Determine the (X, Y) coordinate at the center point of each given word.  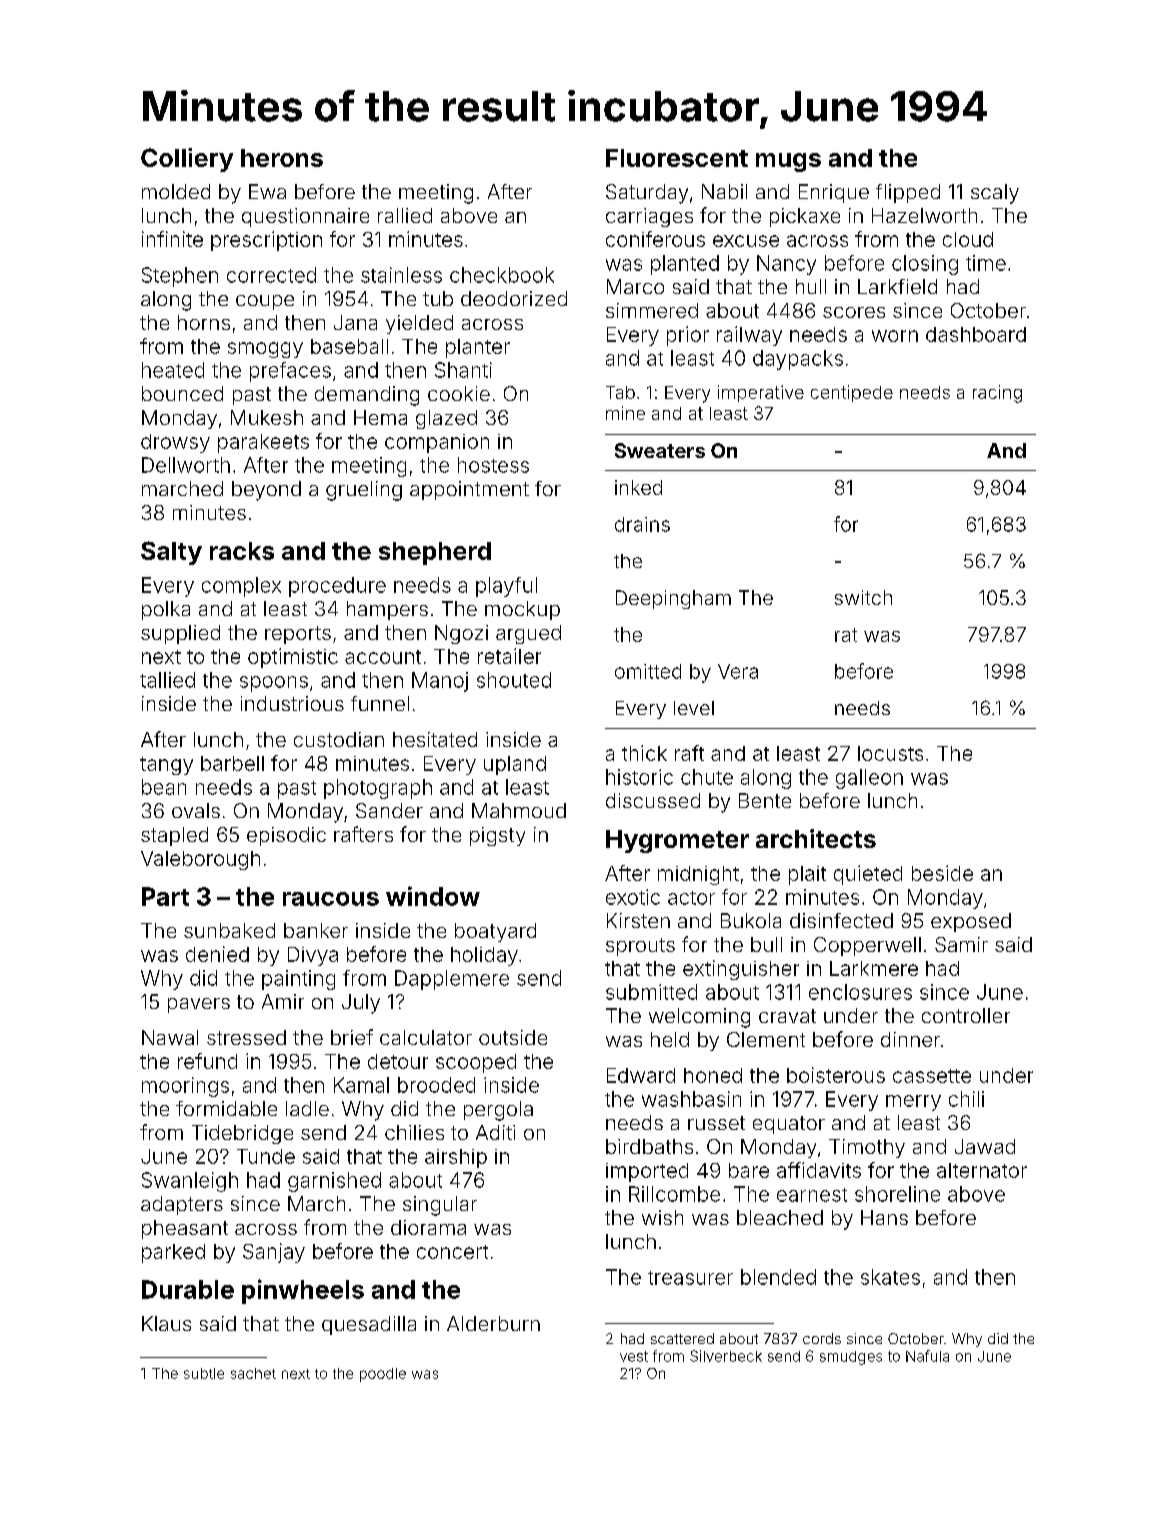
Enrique (834, 193)
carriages (649, 217)
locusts (890, 753)
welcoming (699, 1018)
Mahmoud (519, 810)
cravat (787, 1016)
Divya (313, 956)
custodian (339, 739)
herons (282, 158)
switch (863, 597)
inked (638, 487)
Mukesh (267, 417)
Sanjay (274, 1253)
